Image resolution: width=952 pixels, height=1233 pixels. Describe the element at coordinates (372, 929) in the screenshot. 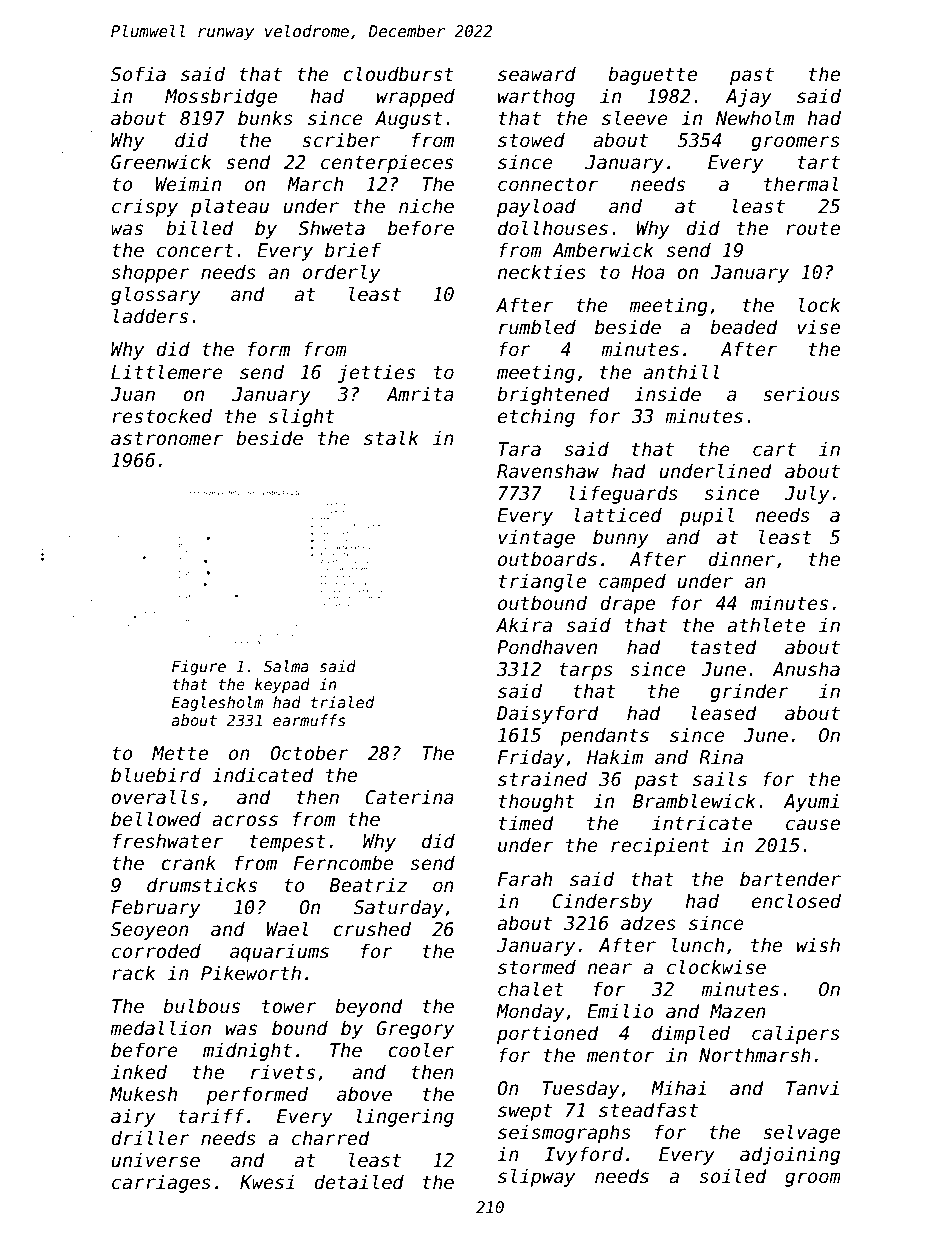

I see `crushed` at that location.
